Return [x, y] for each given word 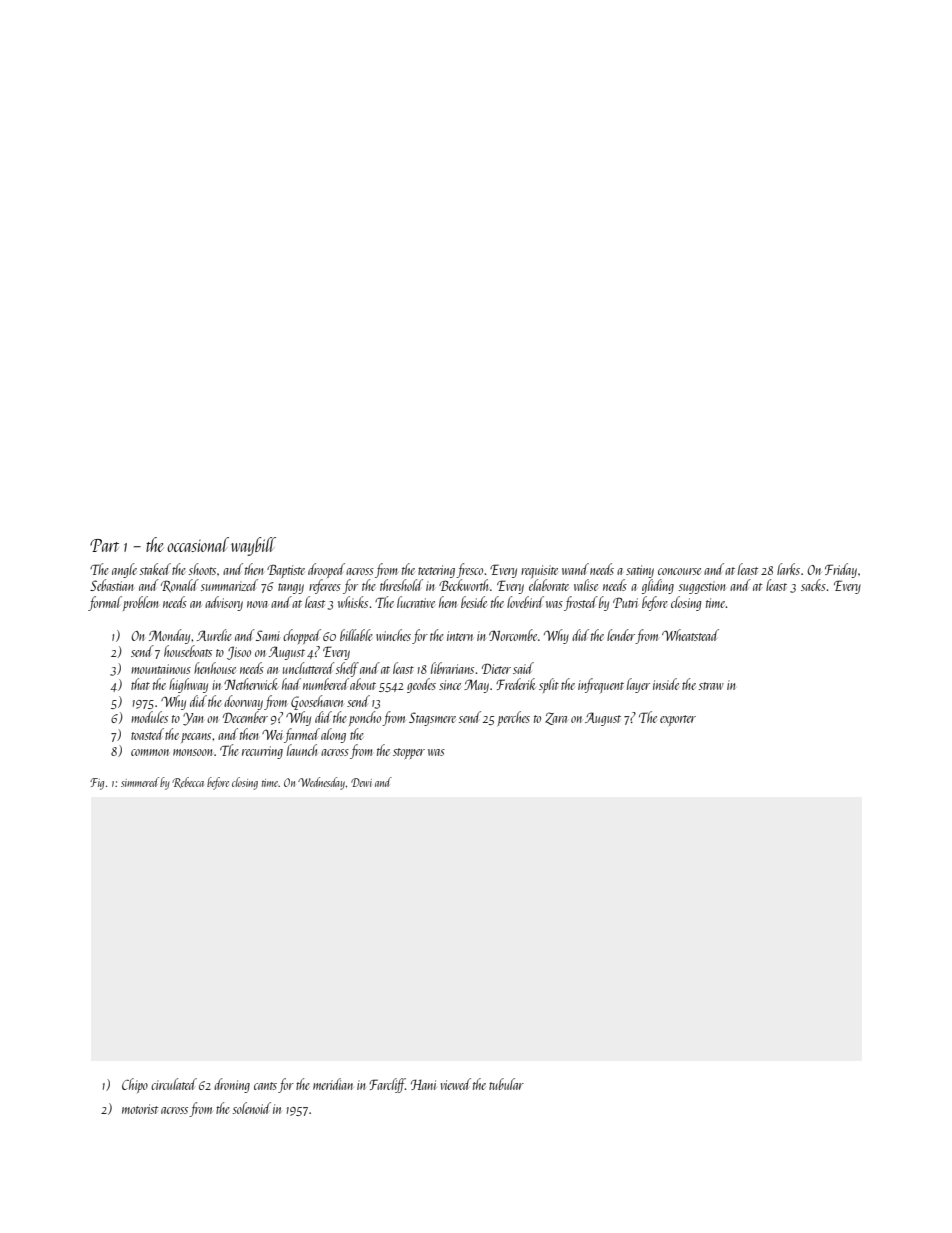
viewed [456, 1084]
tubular [506, 1084]
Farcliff [387, 1085]
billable [356, 635]
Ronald [180, 585]
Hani [423, 1085]
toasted [147, 734]
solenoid [252, 1108]
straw [711, 686]
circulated [174, 1084]
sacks [813, 585]
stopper [409, 753]
